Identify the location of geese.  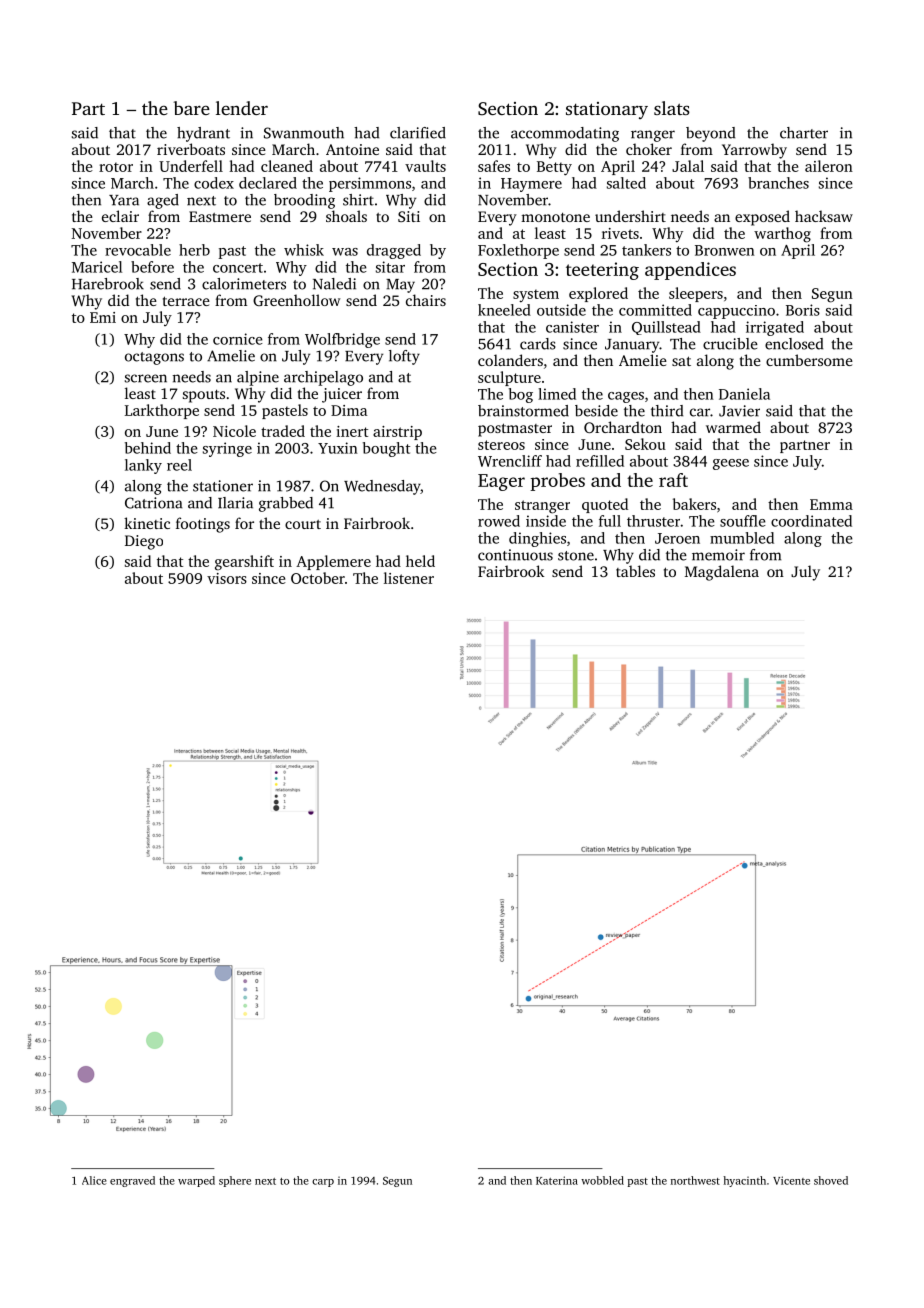
(731, 464).
